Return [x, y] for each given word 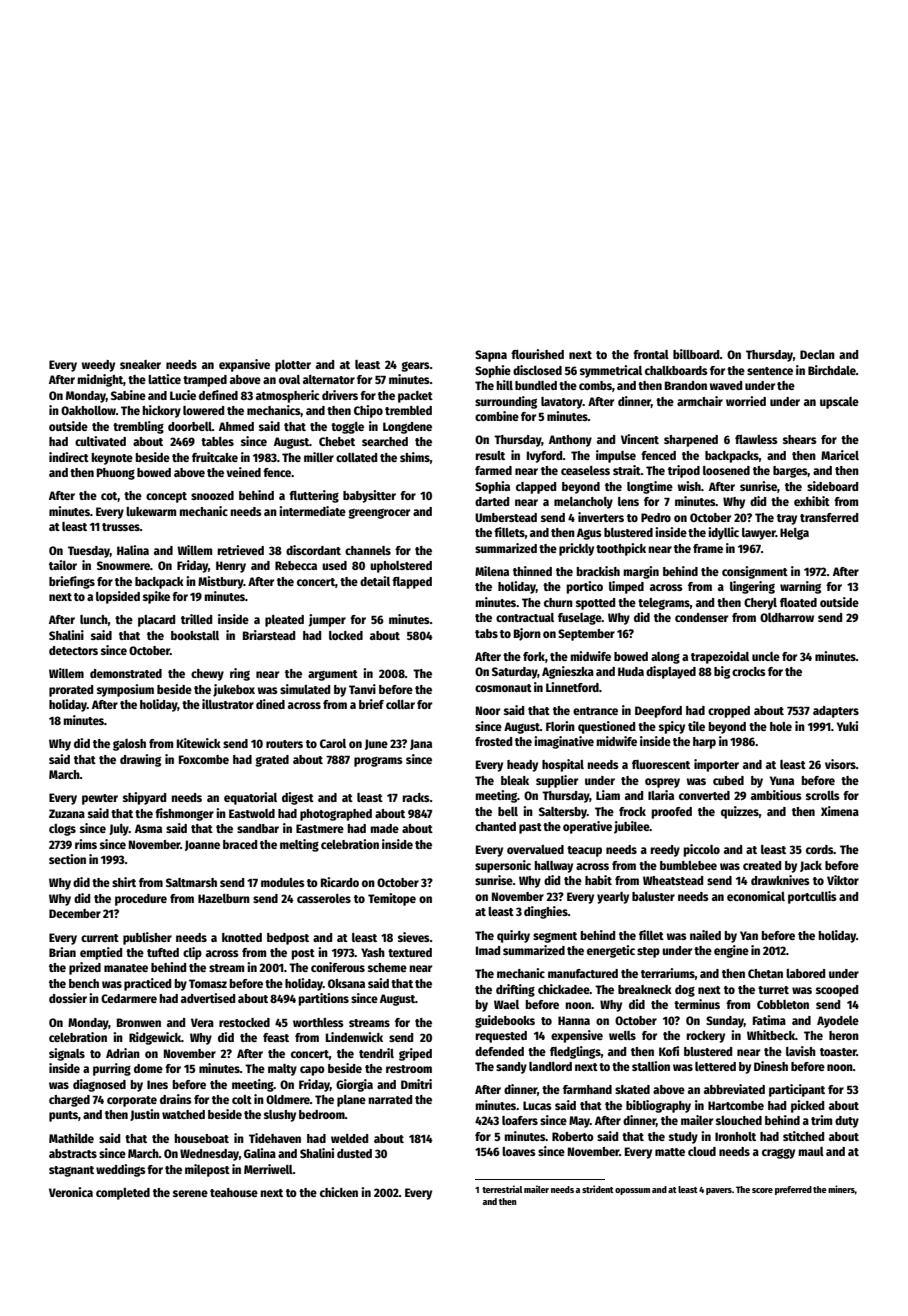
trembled [408, 410]
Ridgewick [155, 1038]
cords [820, 849]
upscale [839, 403]
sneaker [140, 364]
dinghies [546, 912]
